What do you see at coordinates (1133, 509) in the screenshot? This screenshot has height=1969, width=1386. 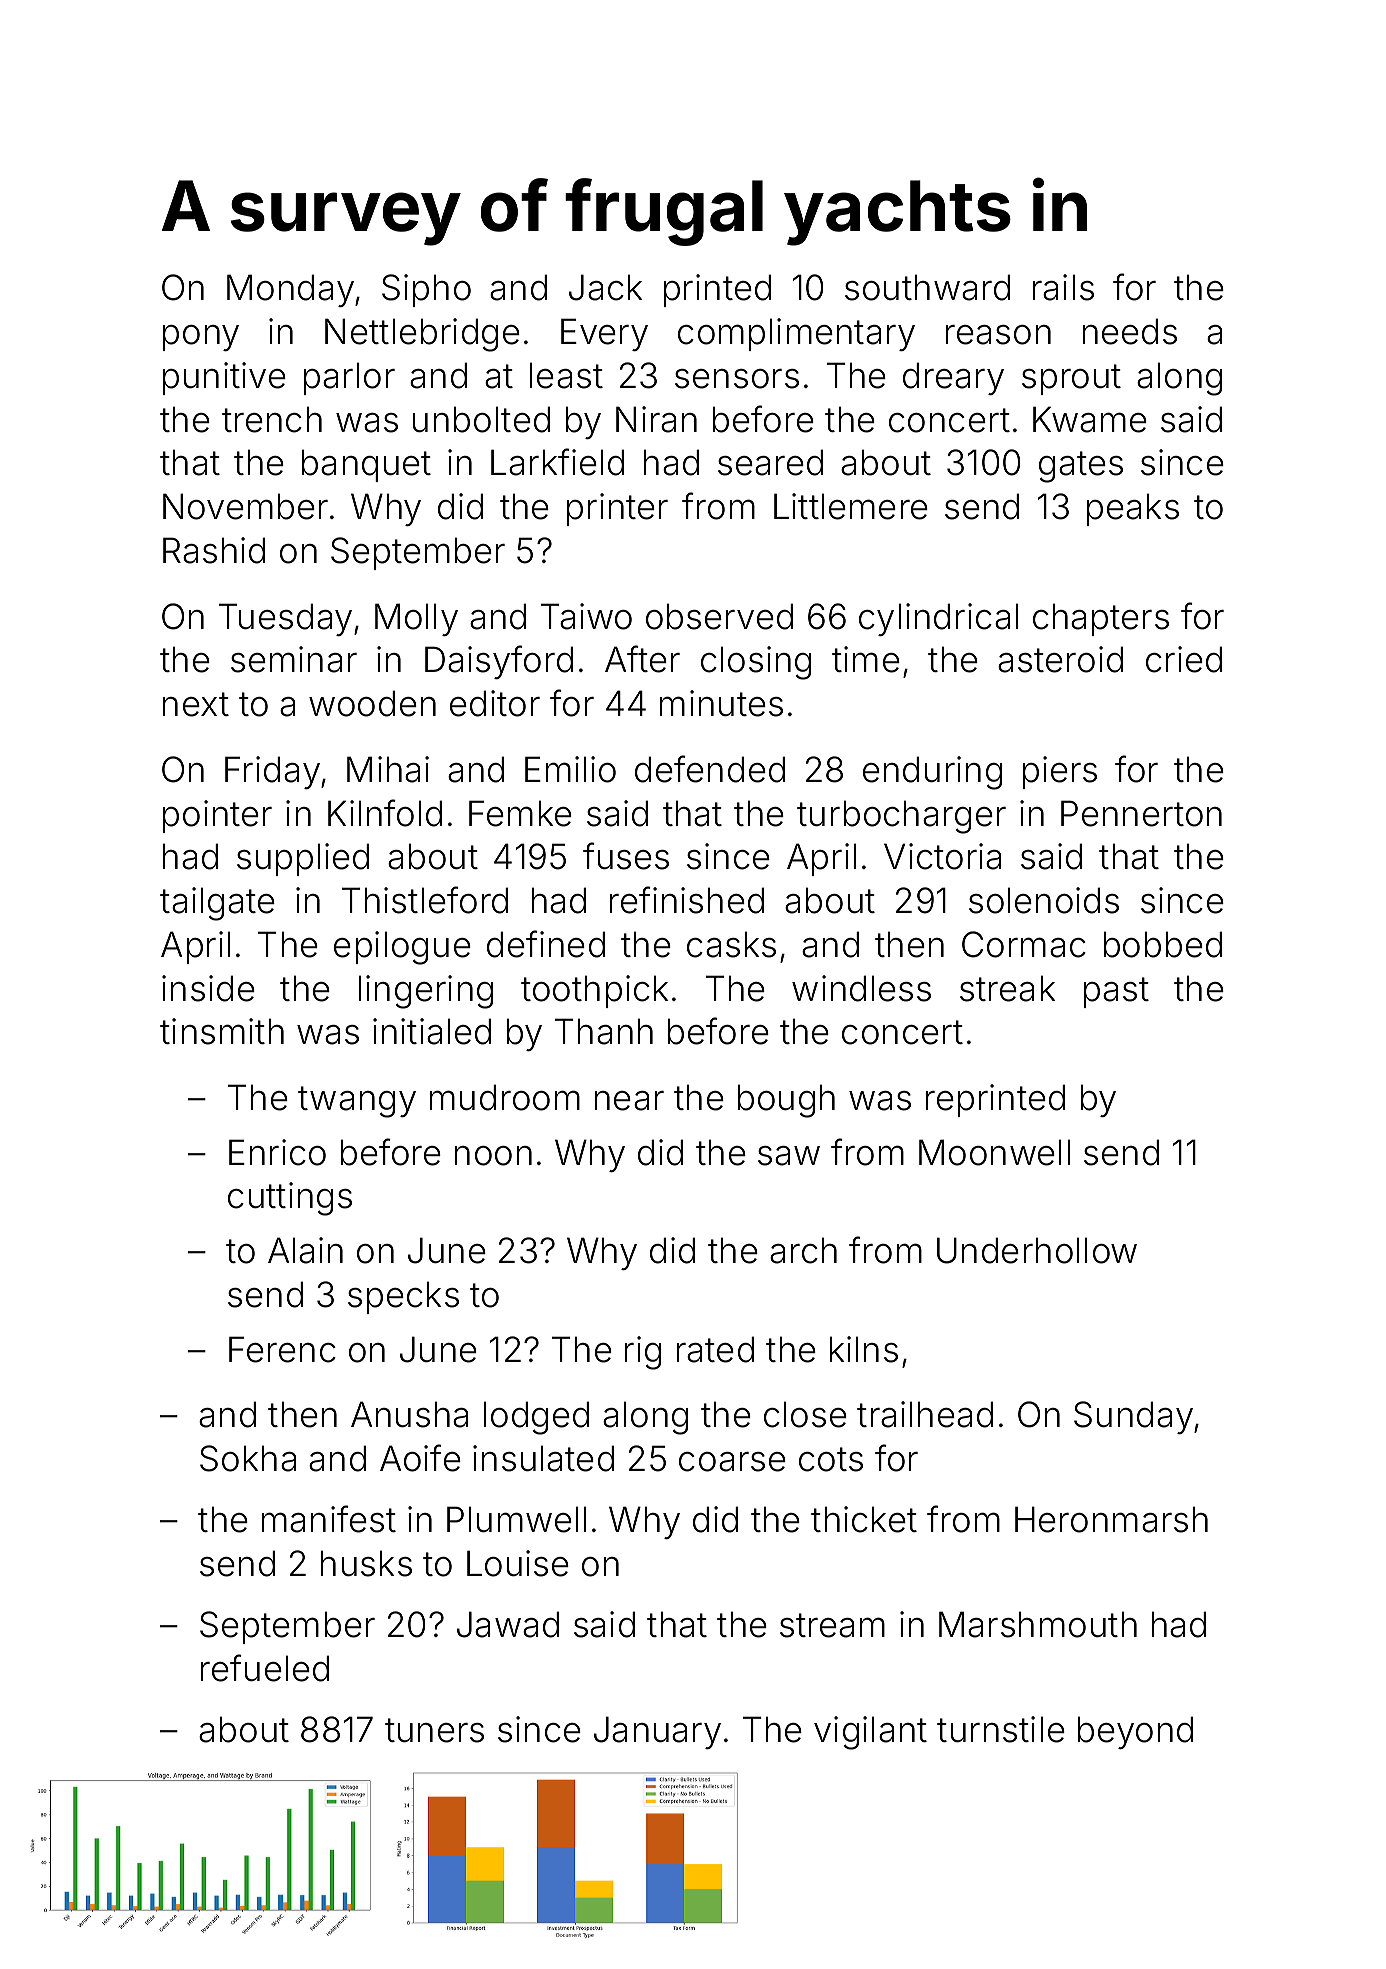 I see `peaks` at bounding box center [1133, 509].
